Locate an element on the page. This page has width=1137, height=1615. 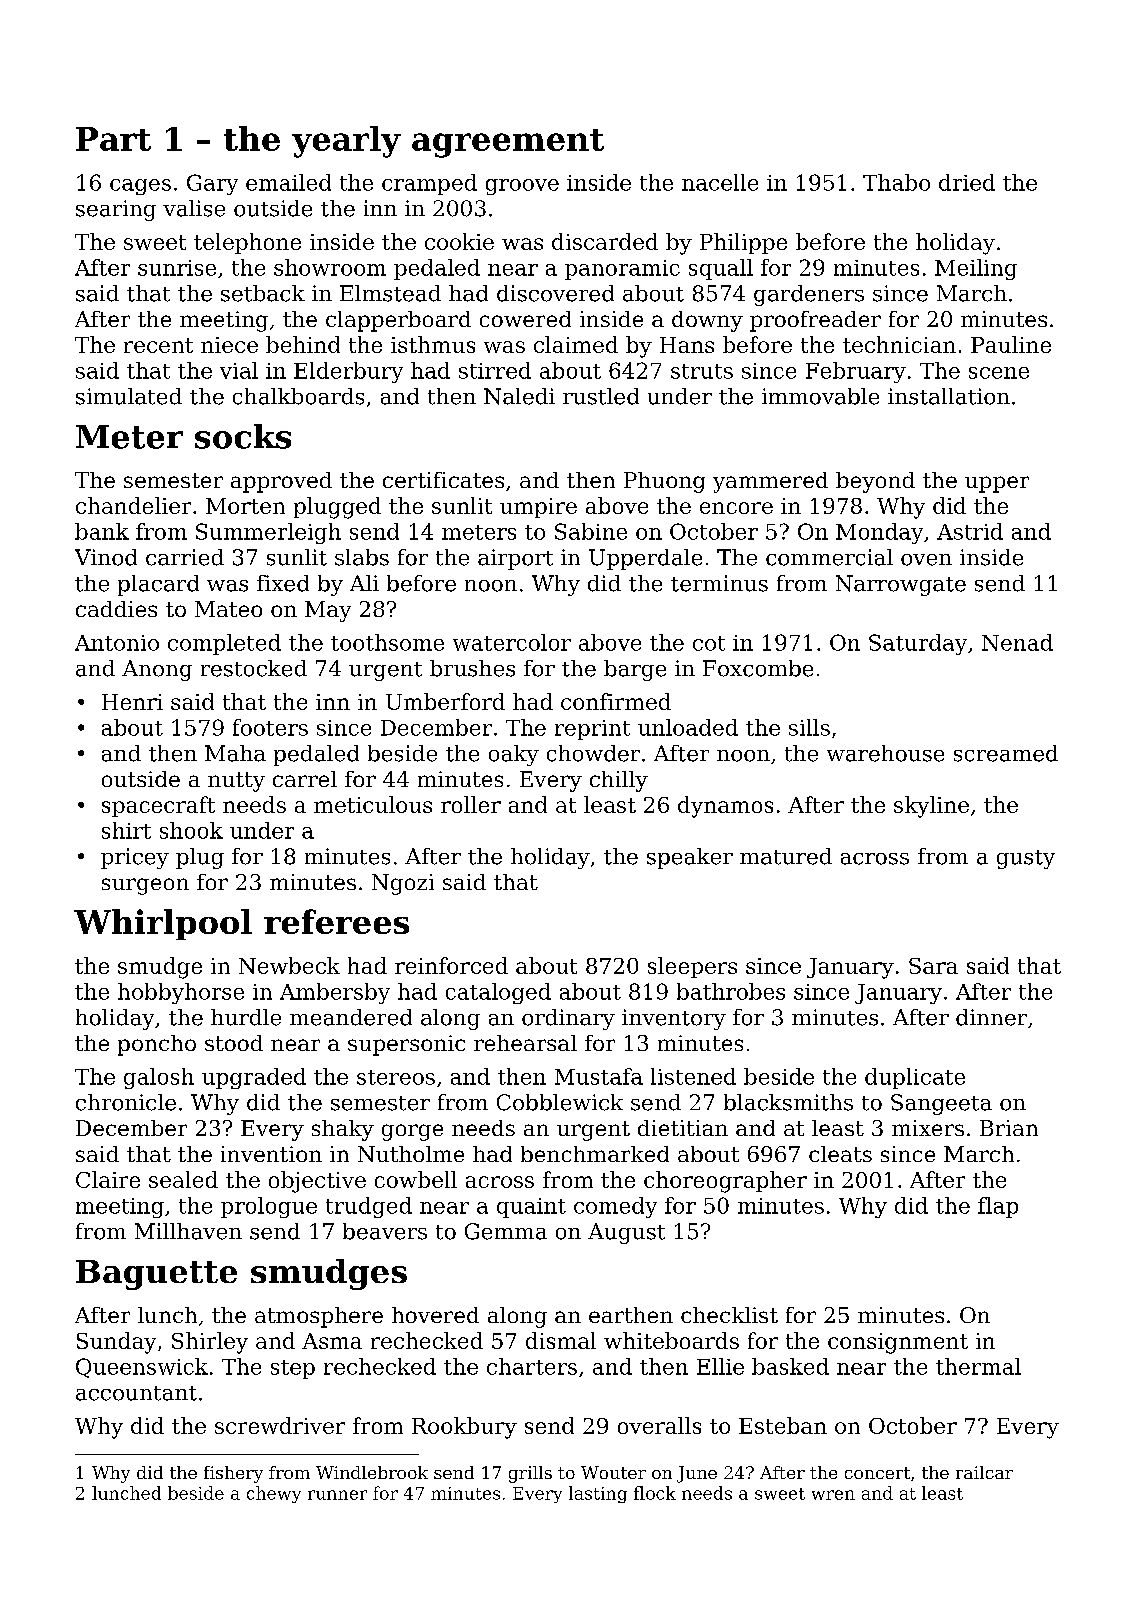
bathrobes is located at coordinates (731, 991).
